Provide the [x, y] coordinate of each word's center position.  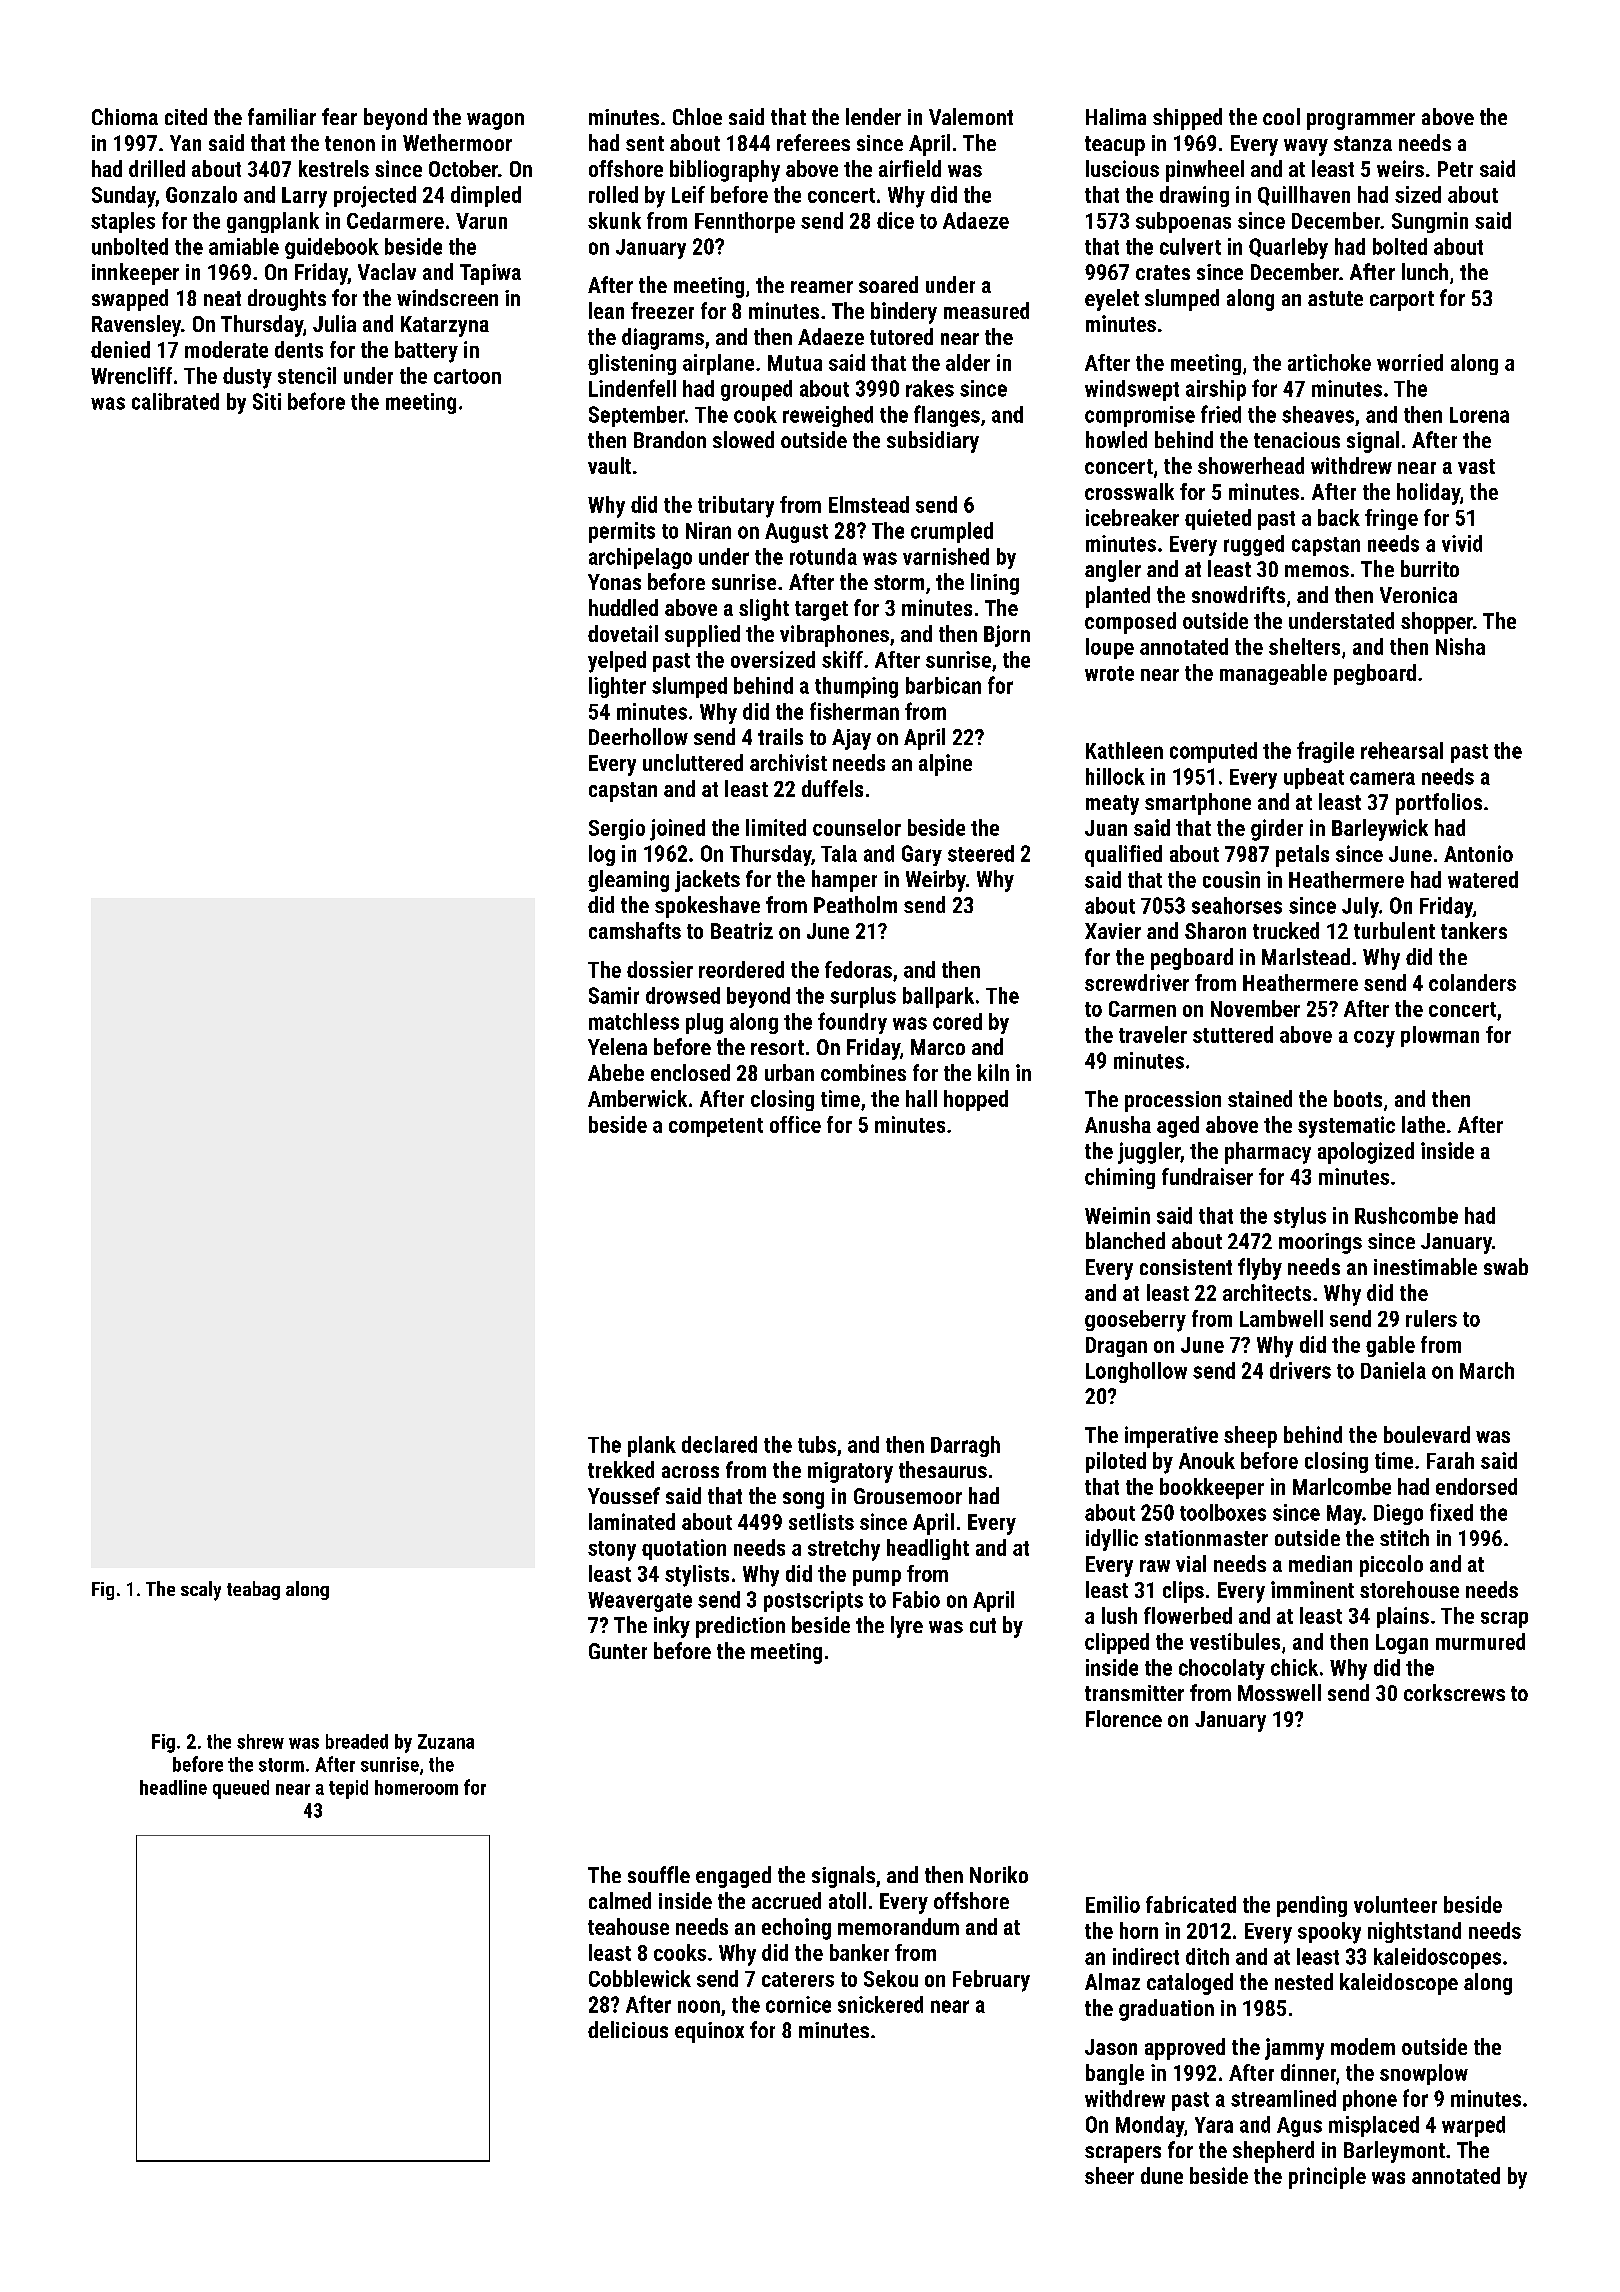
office [795, 1124]
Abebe [616, 1072]
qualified [1123, 856]
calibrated [175, 401]
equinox [709, 2032]
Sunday [124, 197]
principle [1327, 2178]
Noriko [999, 1874]
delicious [628, 2029]
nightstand [1414, 1932]
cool [1281, 116]
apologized [1366, 1153]
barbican [943, 685]
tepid [348, 1789]
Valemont [971, 116]
